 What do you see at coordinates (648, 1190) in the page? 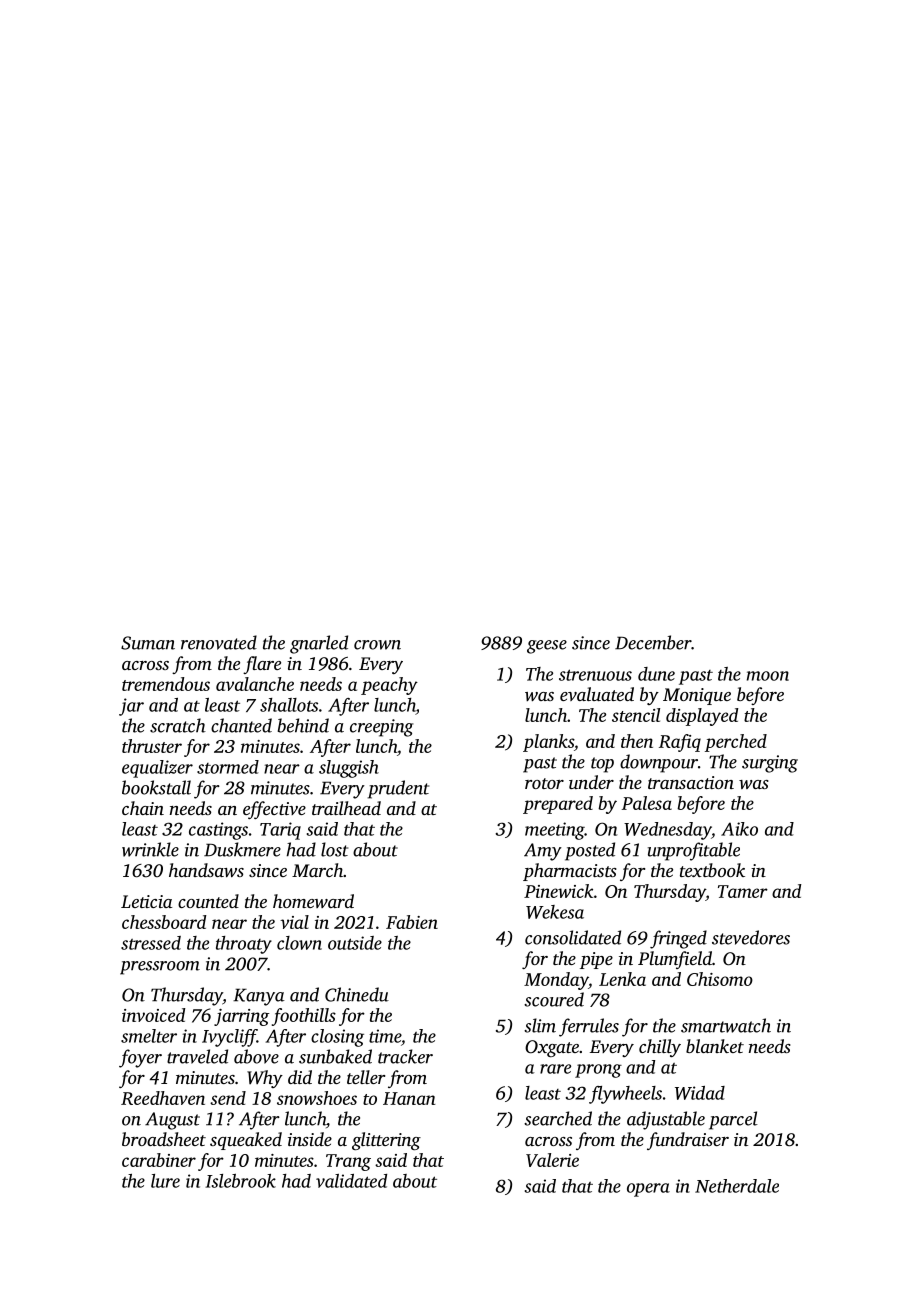
I see `opera` at bounding box center [648, 1190].
